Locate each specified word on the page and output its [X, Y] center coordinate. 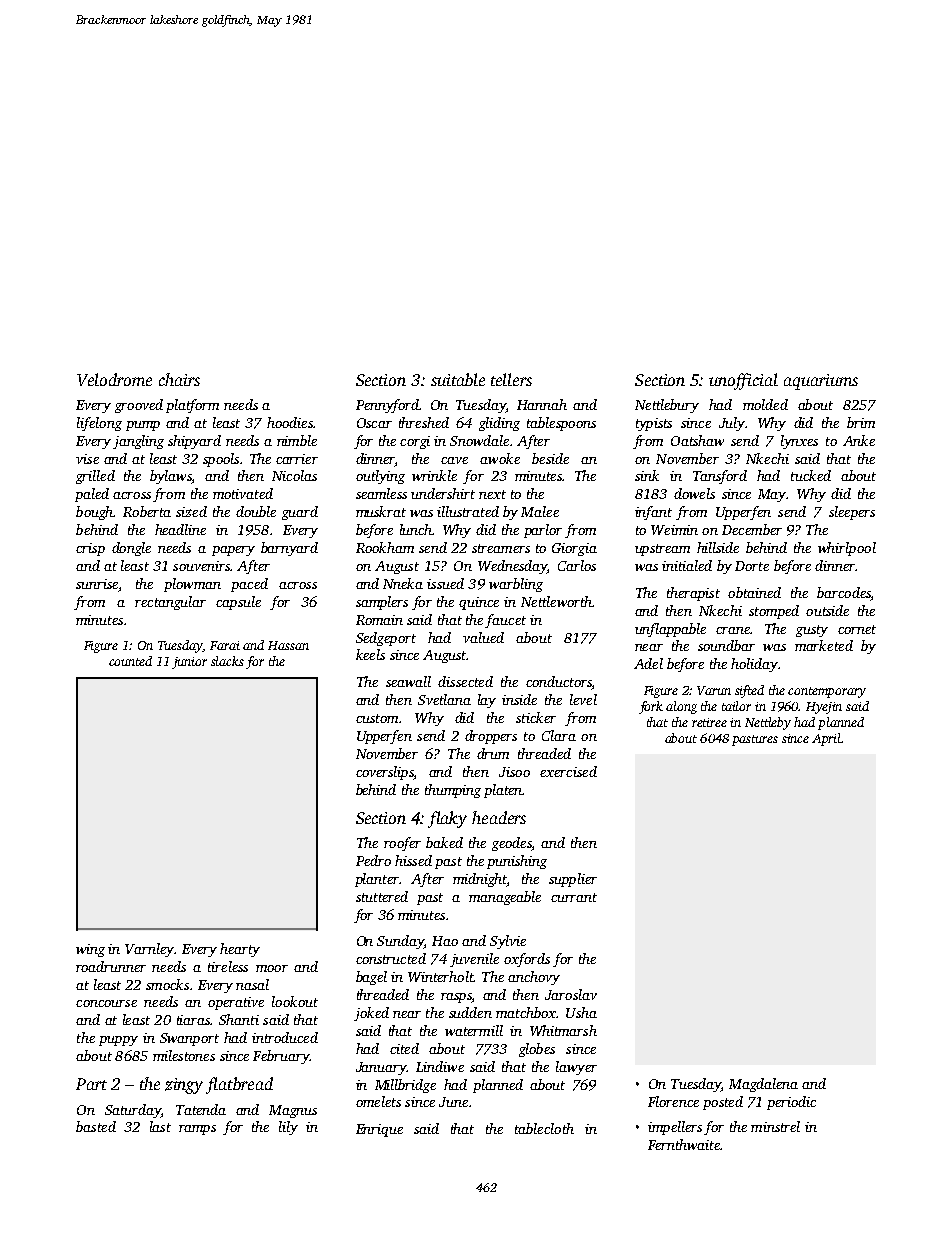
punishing [517, 862]
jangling [138, 442]
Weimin [674, 530]
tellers [511, 379]
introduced [285, 1037]
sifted [749, 691]
